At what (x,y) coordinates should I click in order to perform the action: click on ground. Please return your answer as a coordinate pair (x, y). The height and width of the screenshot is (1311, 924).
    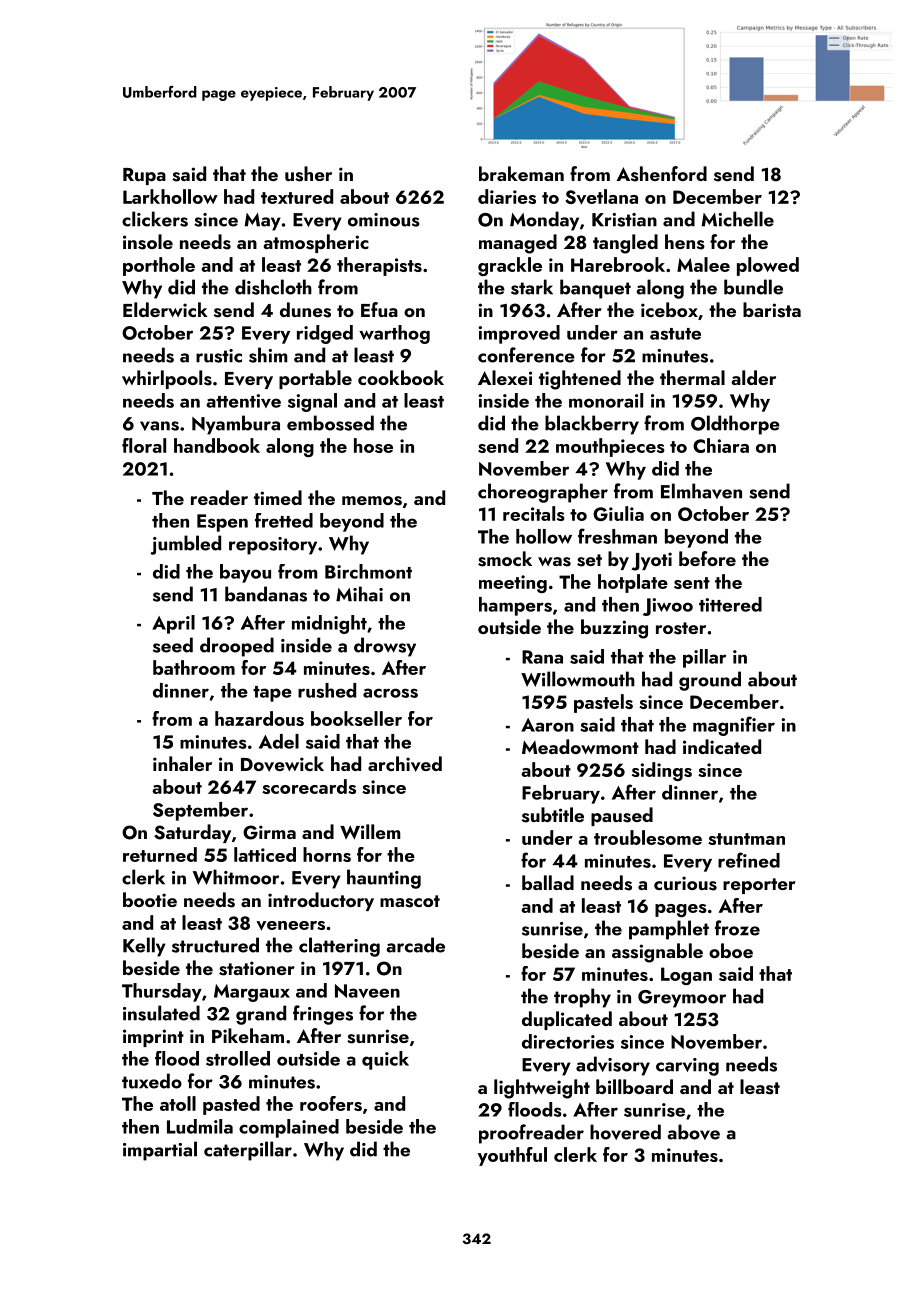
    Looking at the image, I should click on (710, 681).
